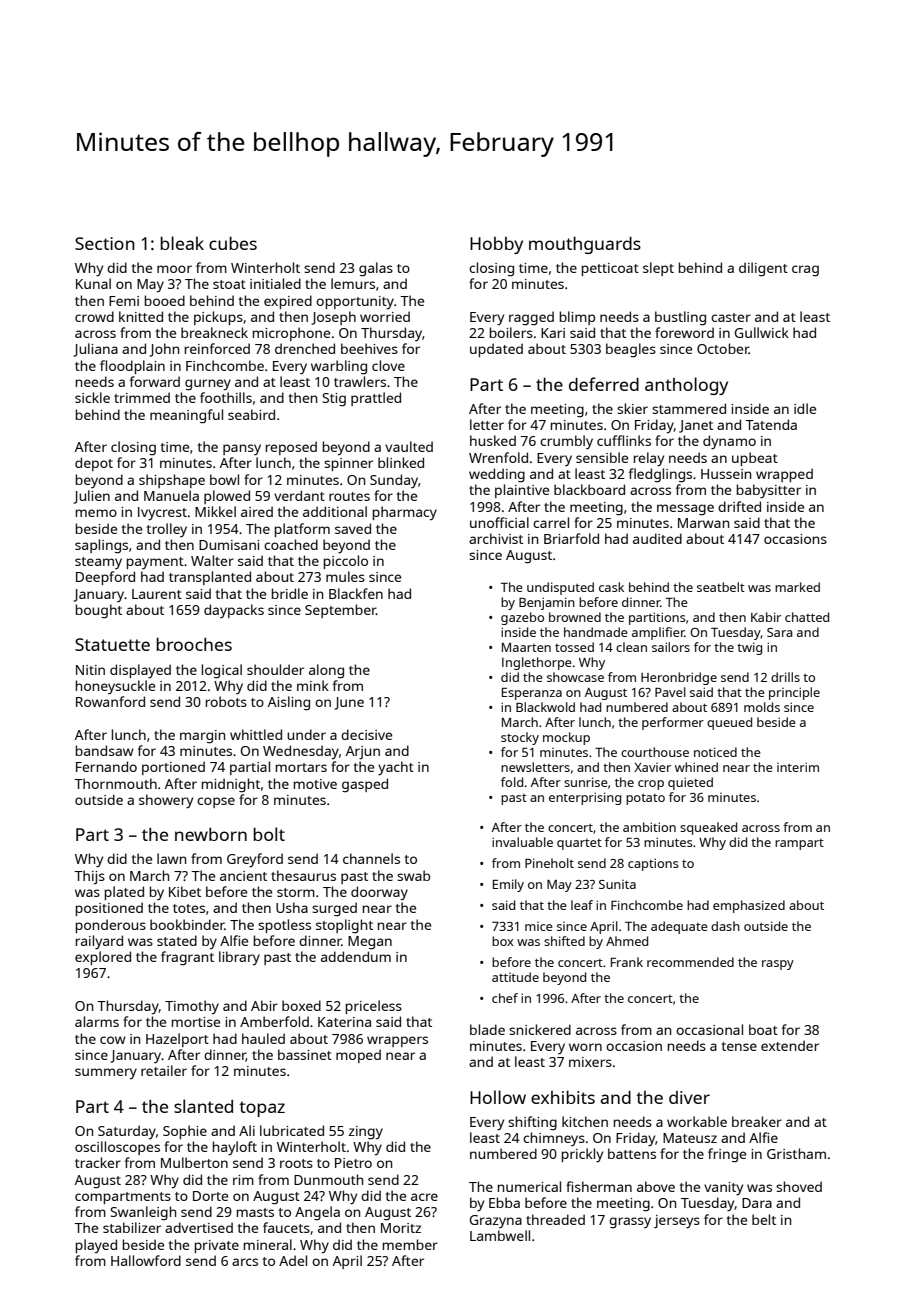 This image has width=908, height=1316. I want to click on foreword, so click(684, 332).
